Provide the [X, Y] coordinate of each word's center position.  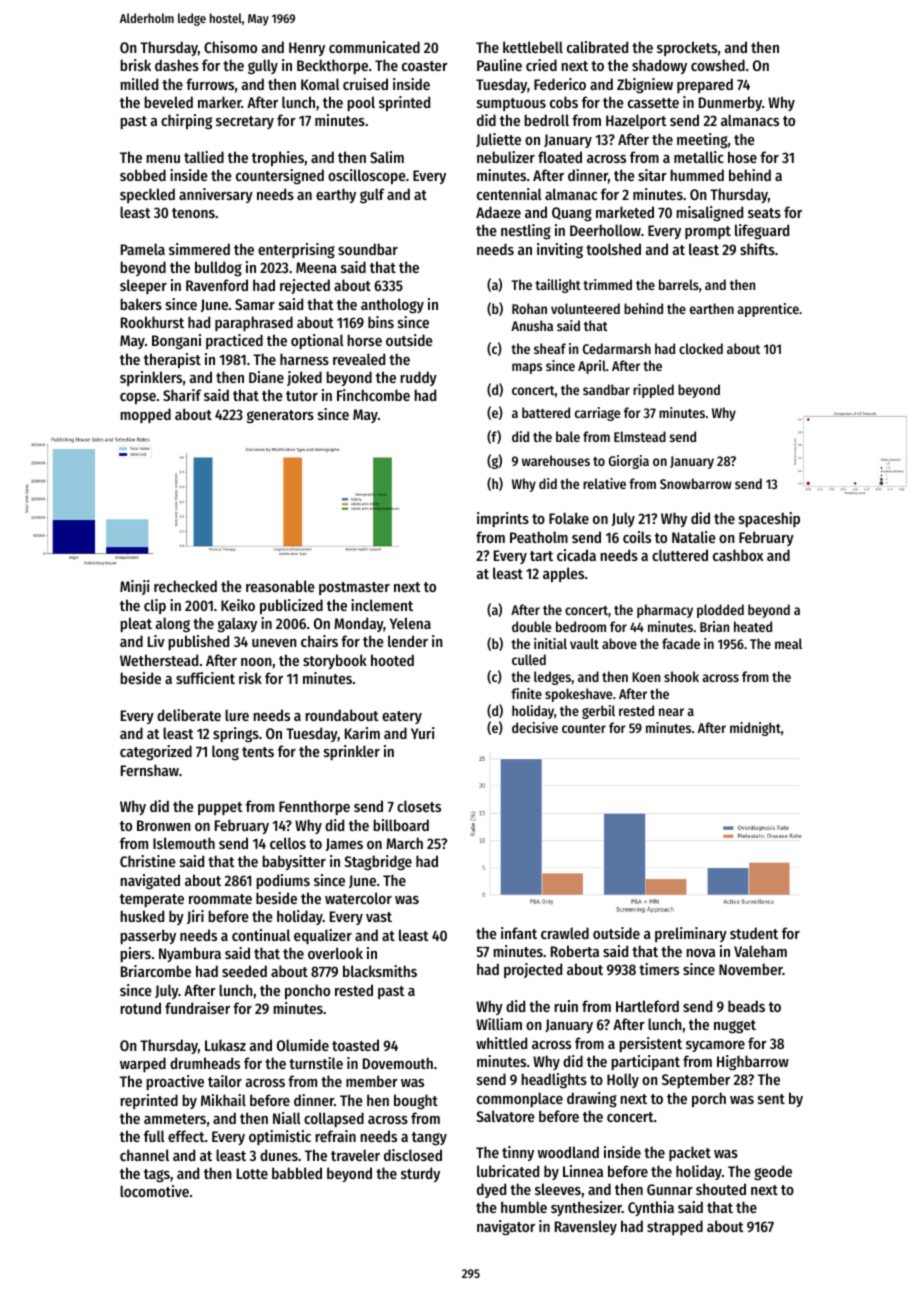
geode [773, 1173]
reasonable [280, 586]
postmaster [354, 588]
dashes [177, 65]
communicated [374, 47]
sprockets [687, 48]
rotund [140, 1008]
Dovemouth [398, 1063]
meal [788, 643]
